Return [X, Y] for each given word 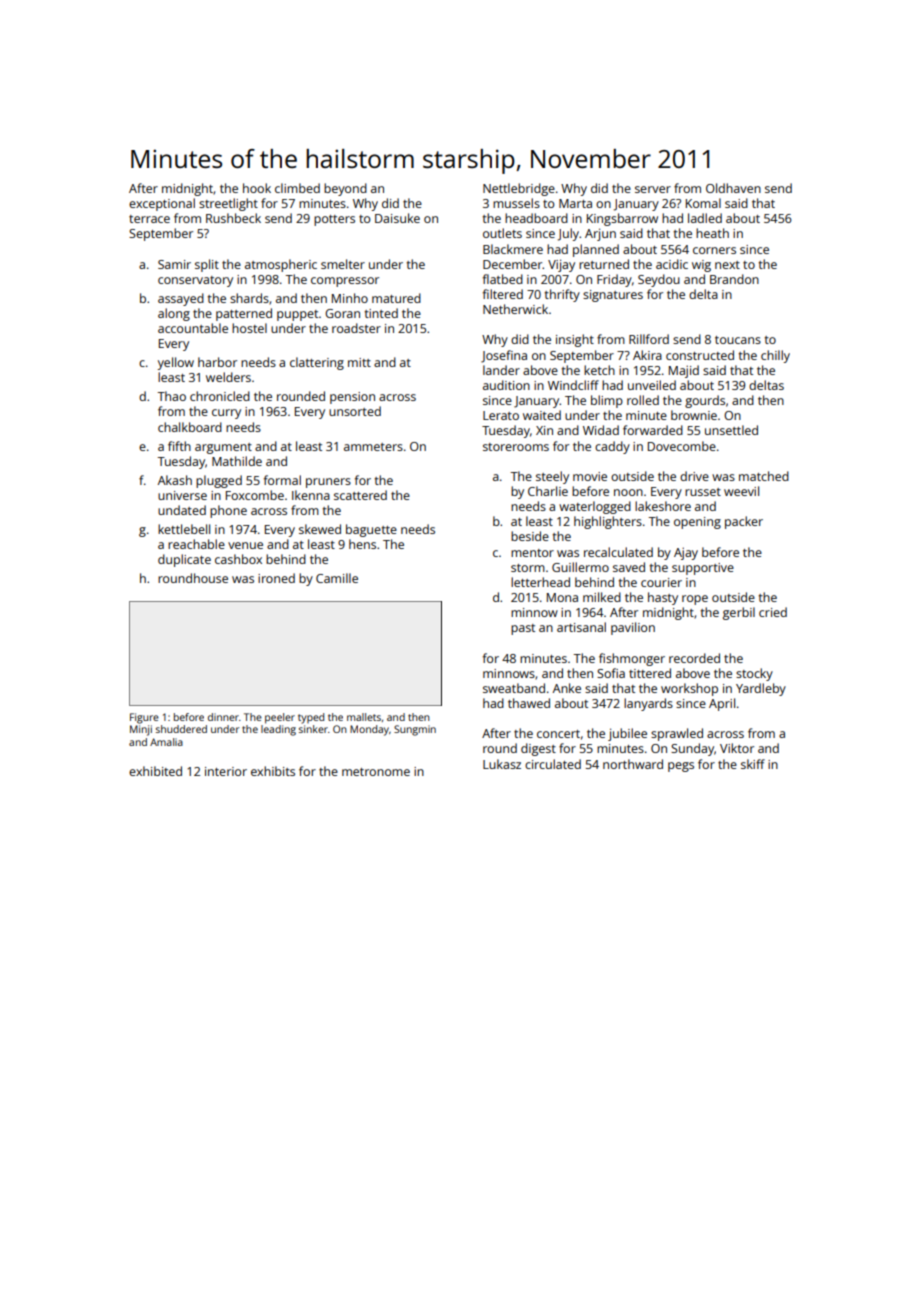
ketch [599, 370]
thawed [529, 703]
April [722, 704]
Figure [144, 718]
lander [501, 370]
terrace [149, 219]
